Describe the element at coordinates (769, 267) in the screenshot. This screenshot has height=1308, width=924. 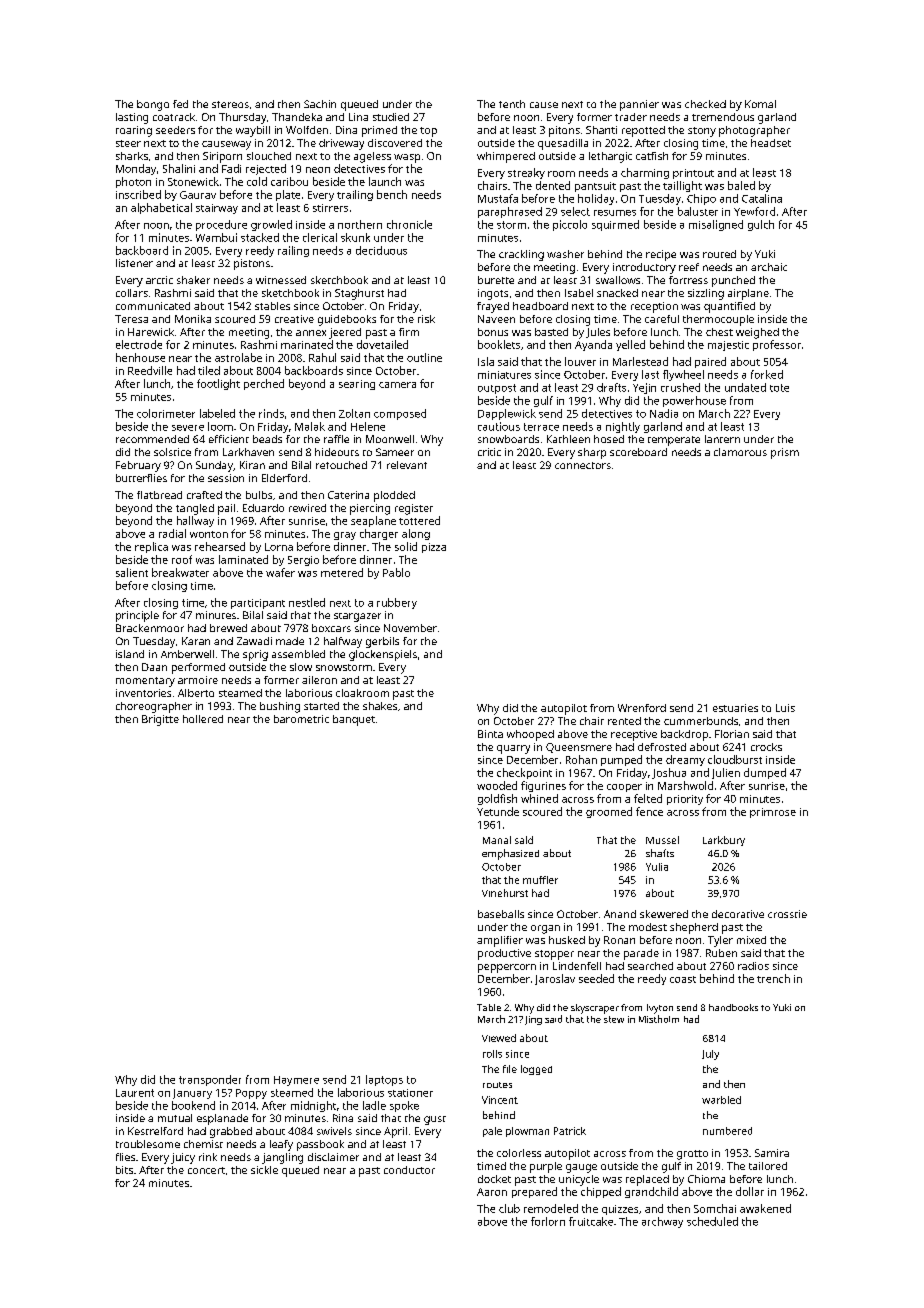
I see `archaic` at that location.
